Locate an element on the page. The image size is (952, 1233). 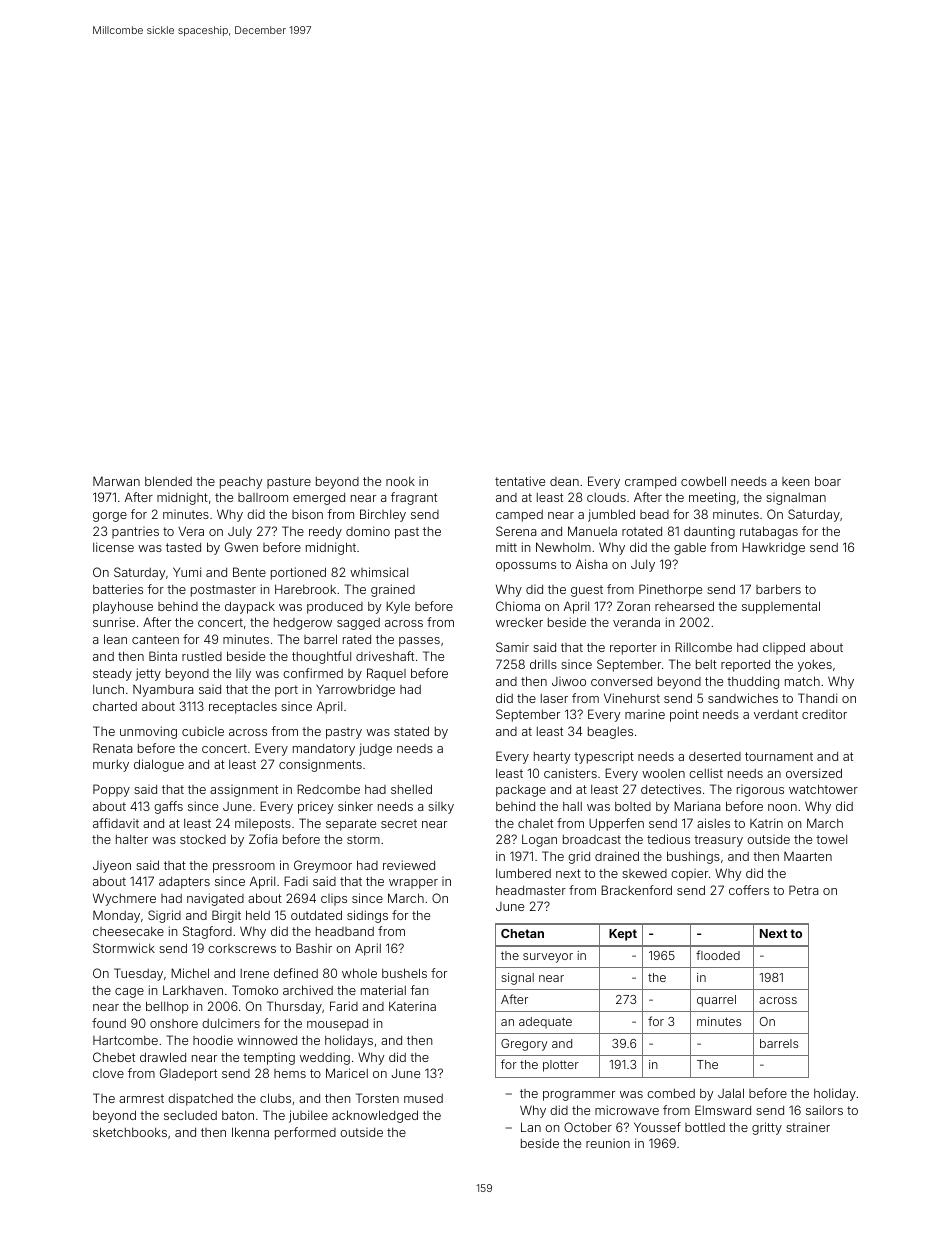
stated is located at coordinates (411, 731).
